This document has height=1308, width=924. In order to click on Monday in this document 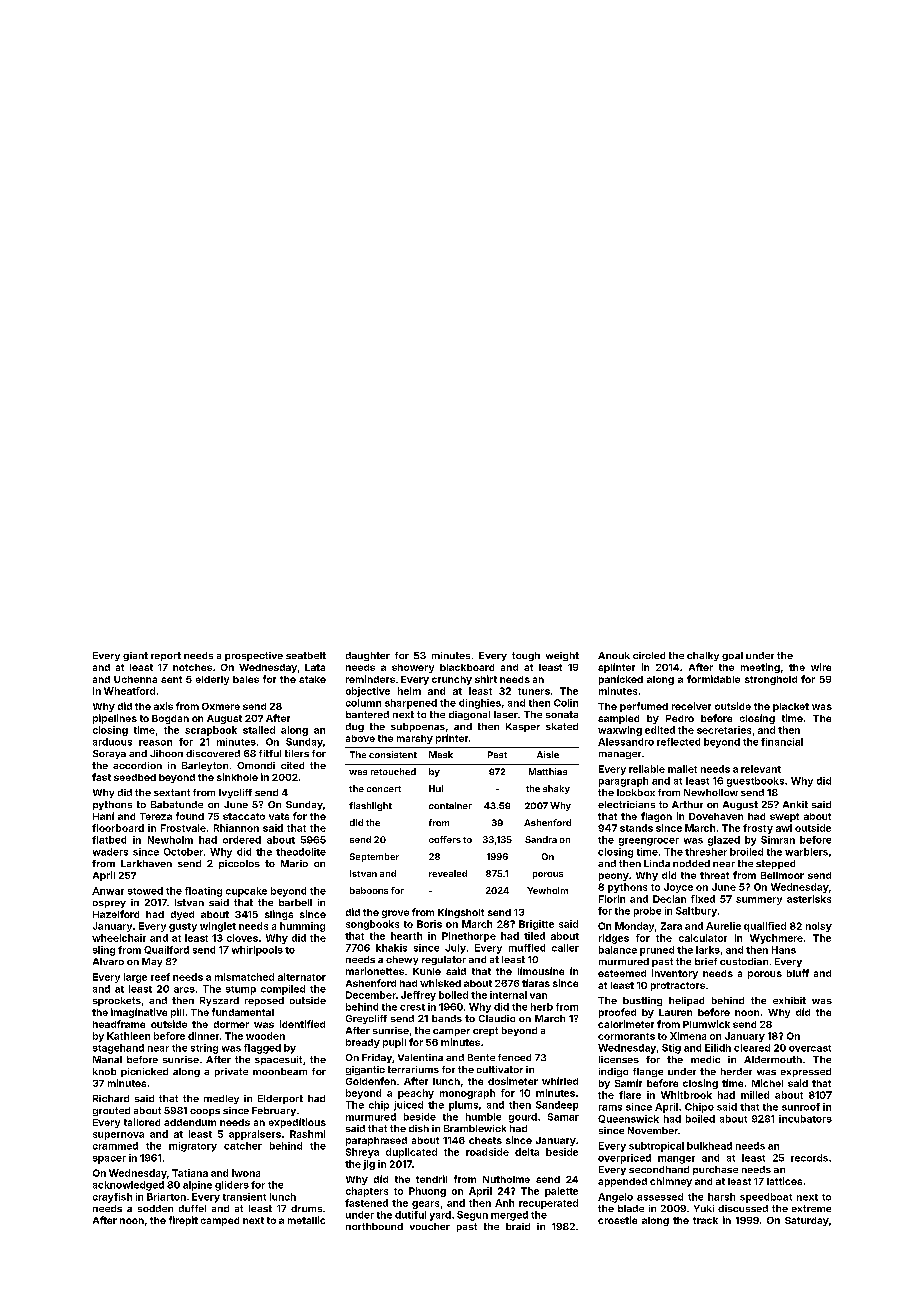, I will do `click(634, 927)`.
